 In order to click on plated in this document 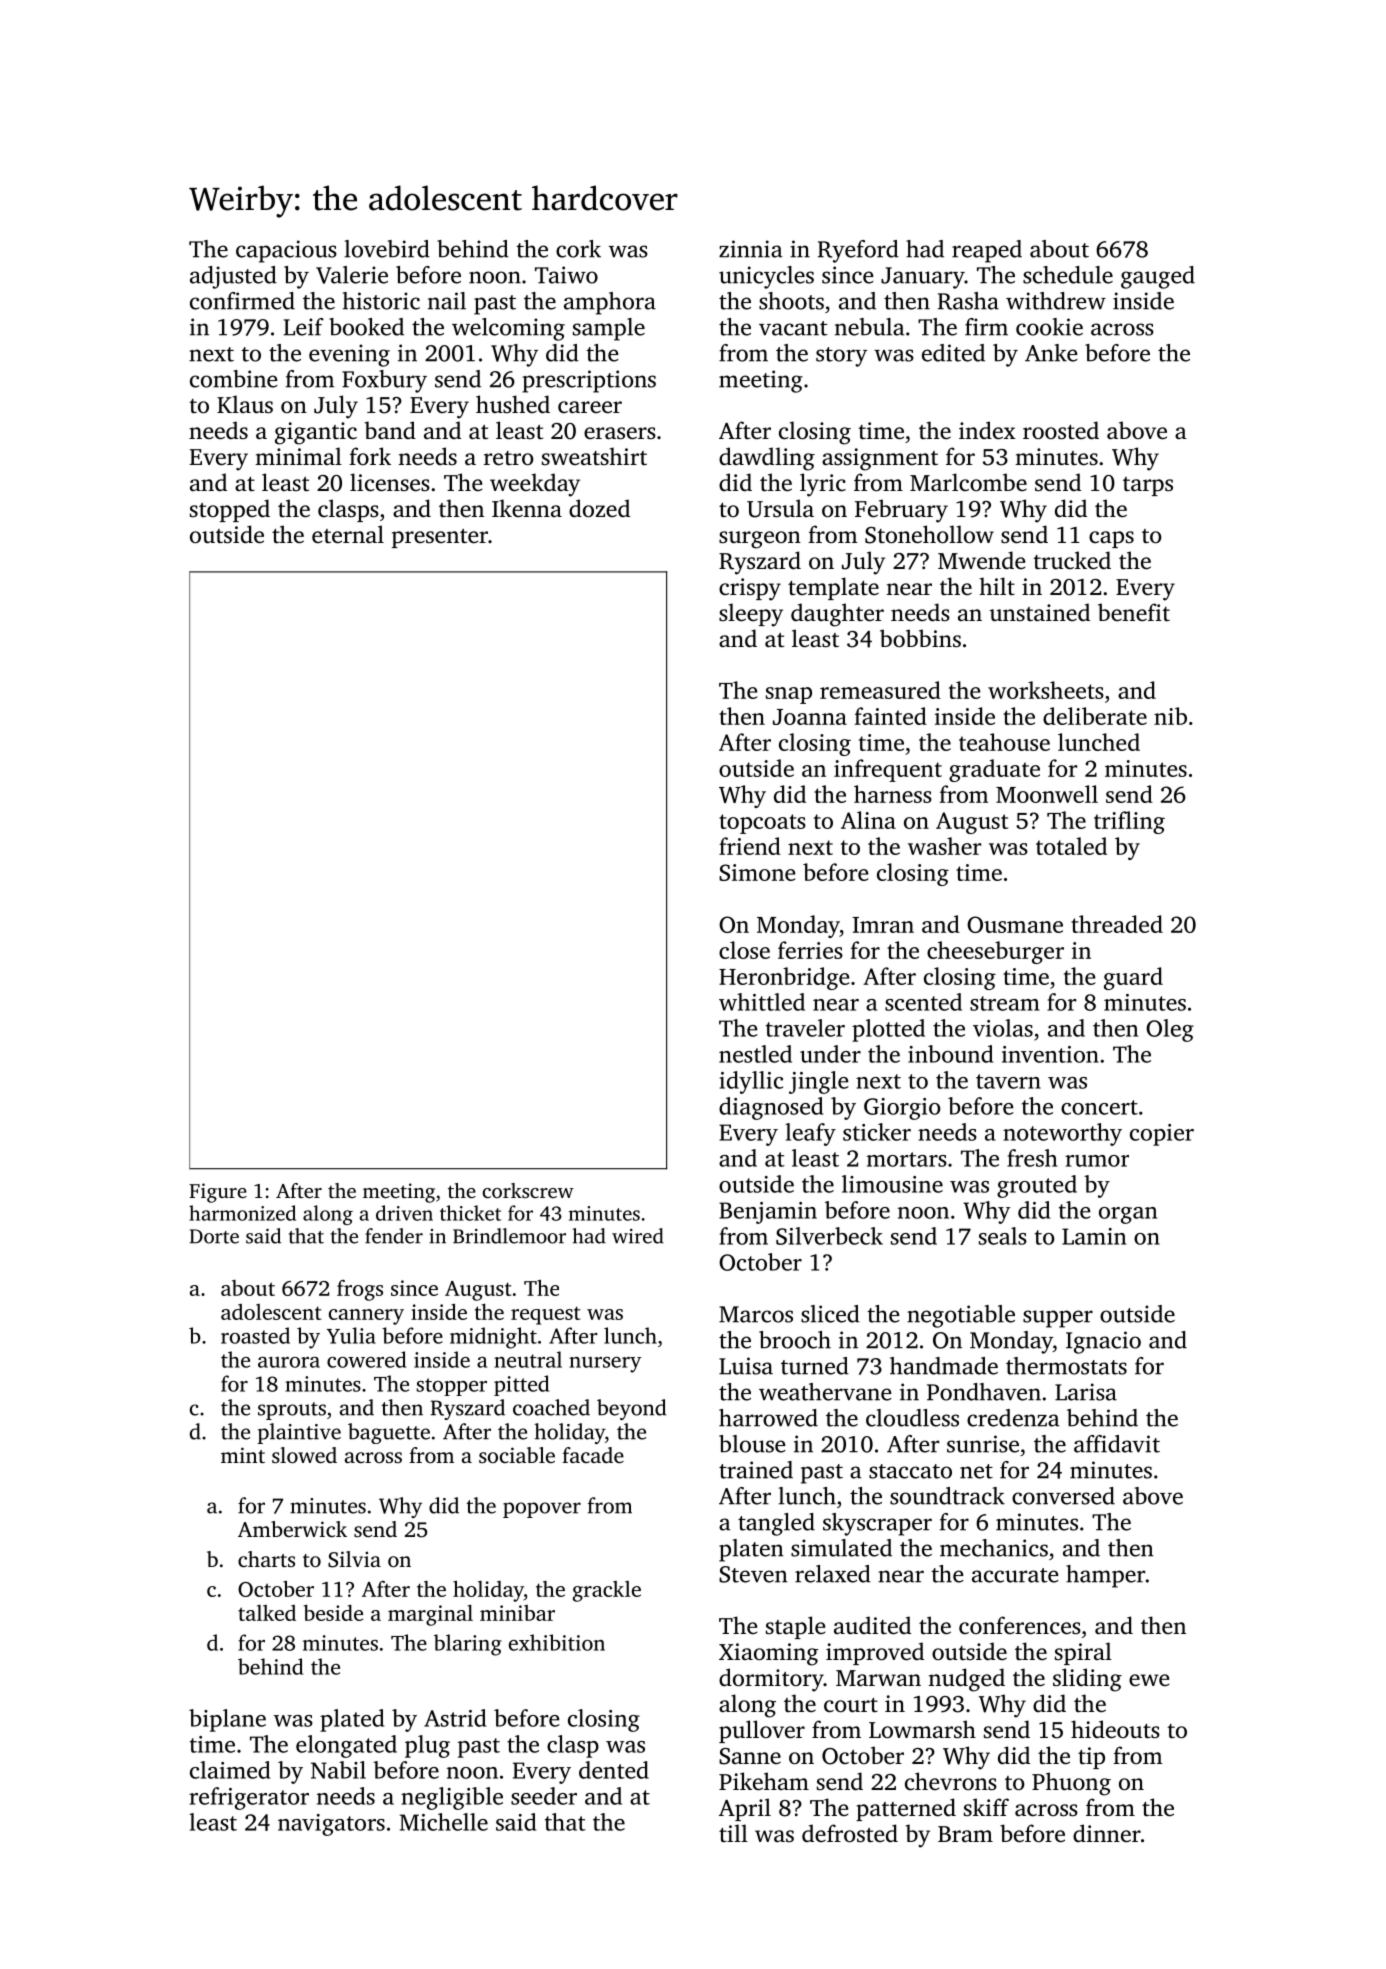, I will do `click(352, 1720)`.
